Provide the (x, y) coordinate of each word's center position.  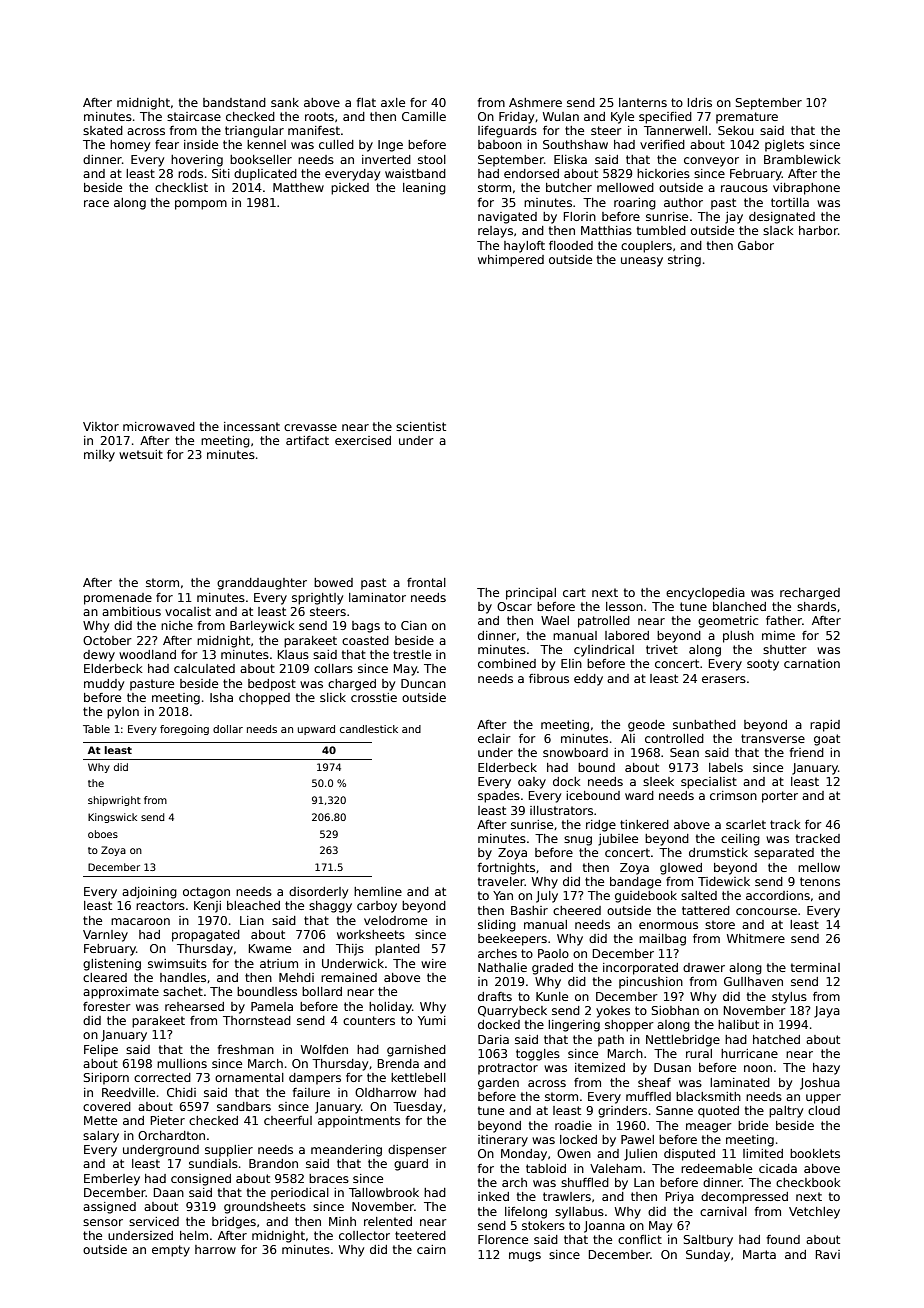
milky (99, 456)
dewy (99, 656)
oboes (103, 834)
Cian (414, 625)
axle (393, 102)
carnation (812, 663)
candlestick (369, 729)
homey (130, 146)
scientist (421, 426)
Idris (700, 102)
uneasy (642, 262)
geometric (728, 622)
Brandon (273, 1163)
